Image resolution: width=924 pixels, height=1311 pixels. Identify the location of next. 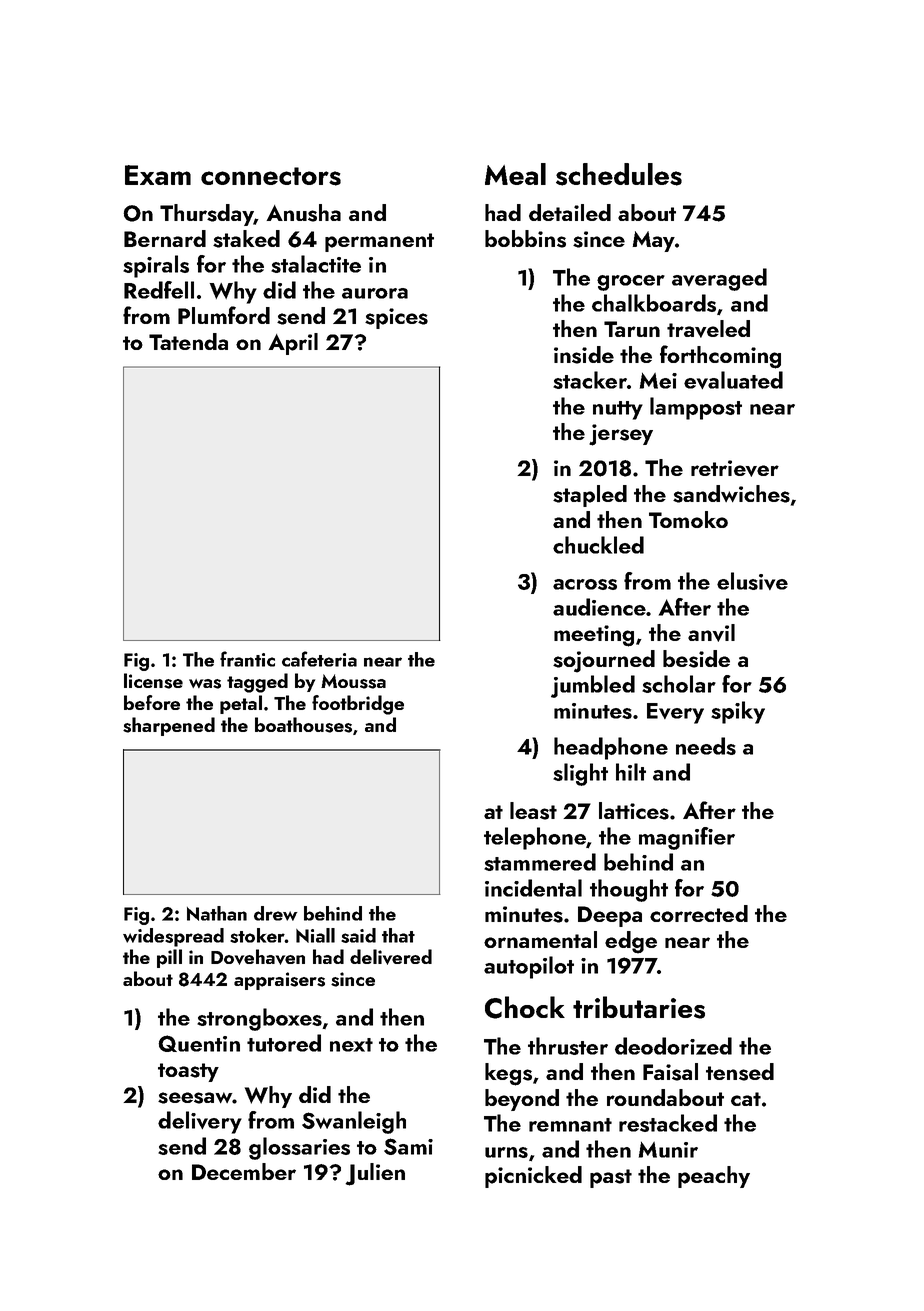
(351, 1045).
